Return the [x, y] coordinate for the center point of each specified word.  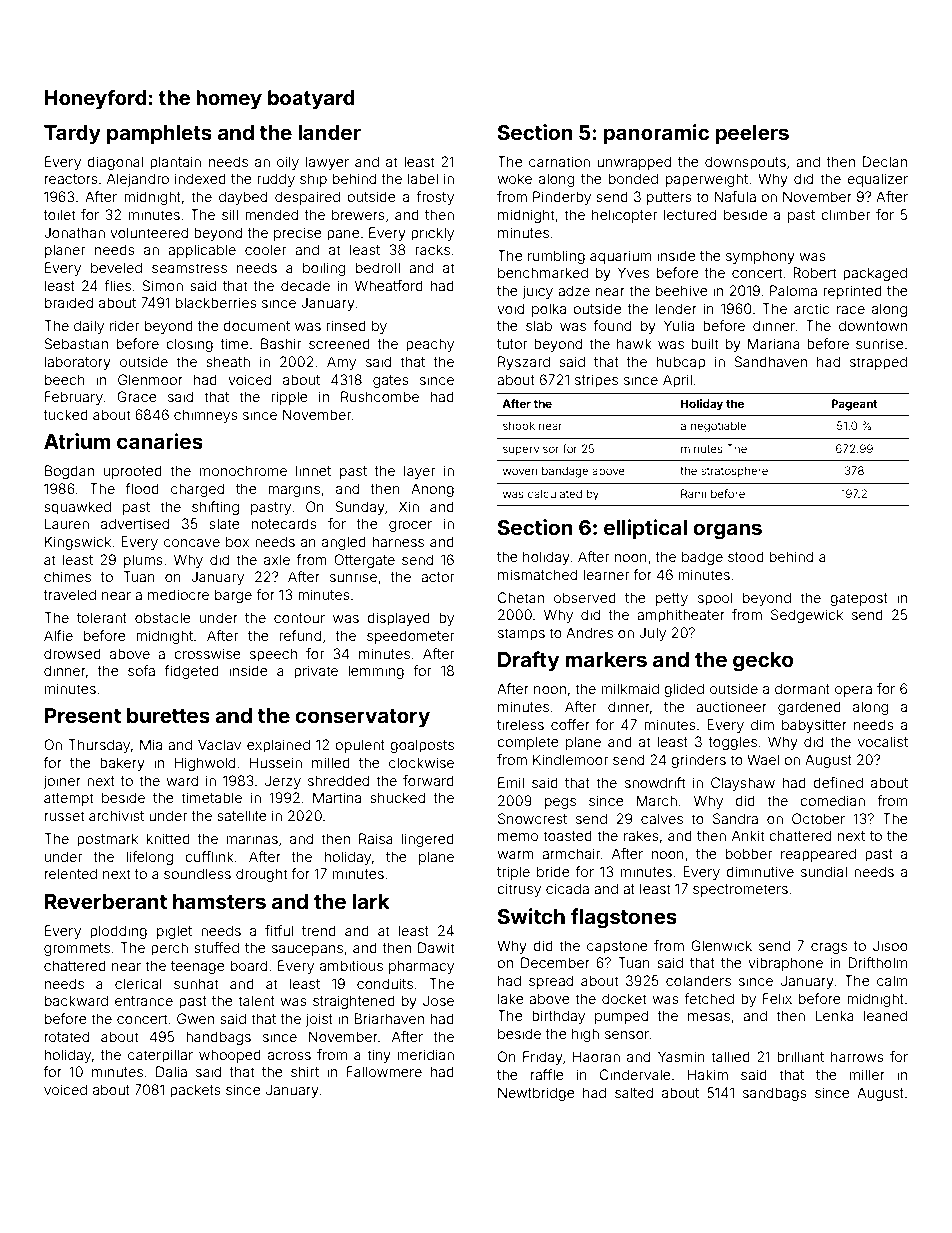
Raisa [376, 838]
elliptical [645, 529]
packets [195, 1091]
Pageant [854, 405]
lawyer [327, 163]
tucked [66, 414]
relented [71, 873]
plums [143, 561]
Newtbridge [536, 1094]
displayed [398, 619]
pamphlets [159, 134]
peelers [752, 134]
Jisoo [890, 945]
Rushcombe [380, 396]
